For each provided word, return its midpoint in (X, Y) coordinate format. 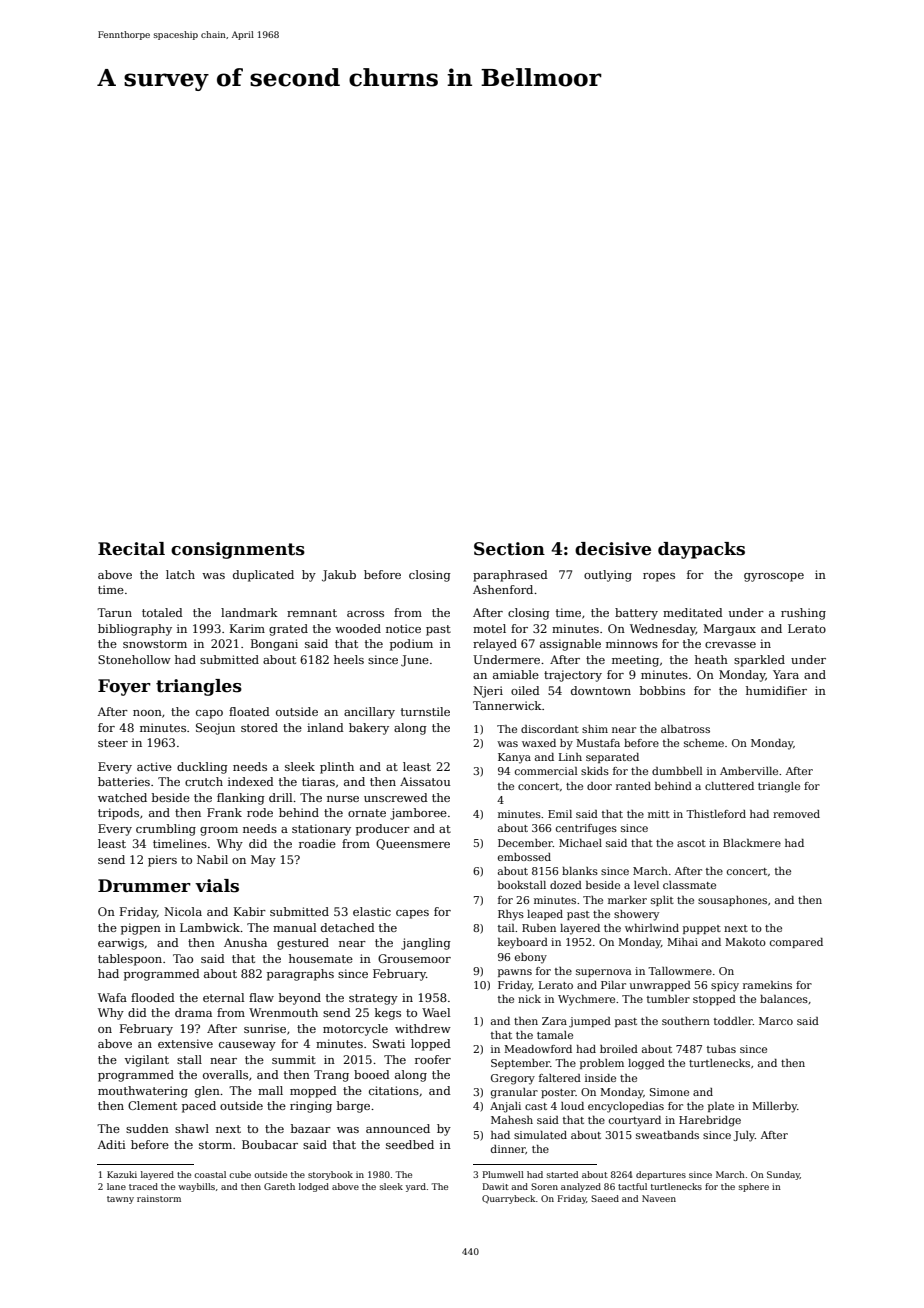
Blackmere (752, 843)
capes (412, 914)
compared (796, 943)
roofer (433, 1059)
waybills (196, 1187)
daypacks (701, 550)
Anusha (245, 942)
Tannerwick (507, 705)
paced (199, 1107)
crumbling (166, 830)
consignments (238, 550)
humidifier (776, 690)
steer (113, 743)
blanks (580, 871)
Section (509, 549)
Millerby (774, 1107)
